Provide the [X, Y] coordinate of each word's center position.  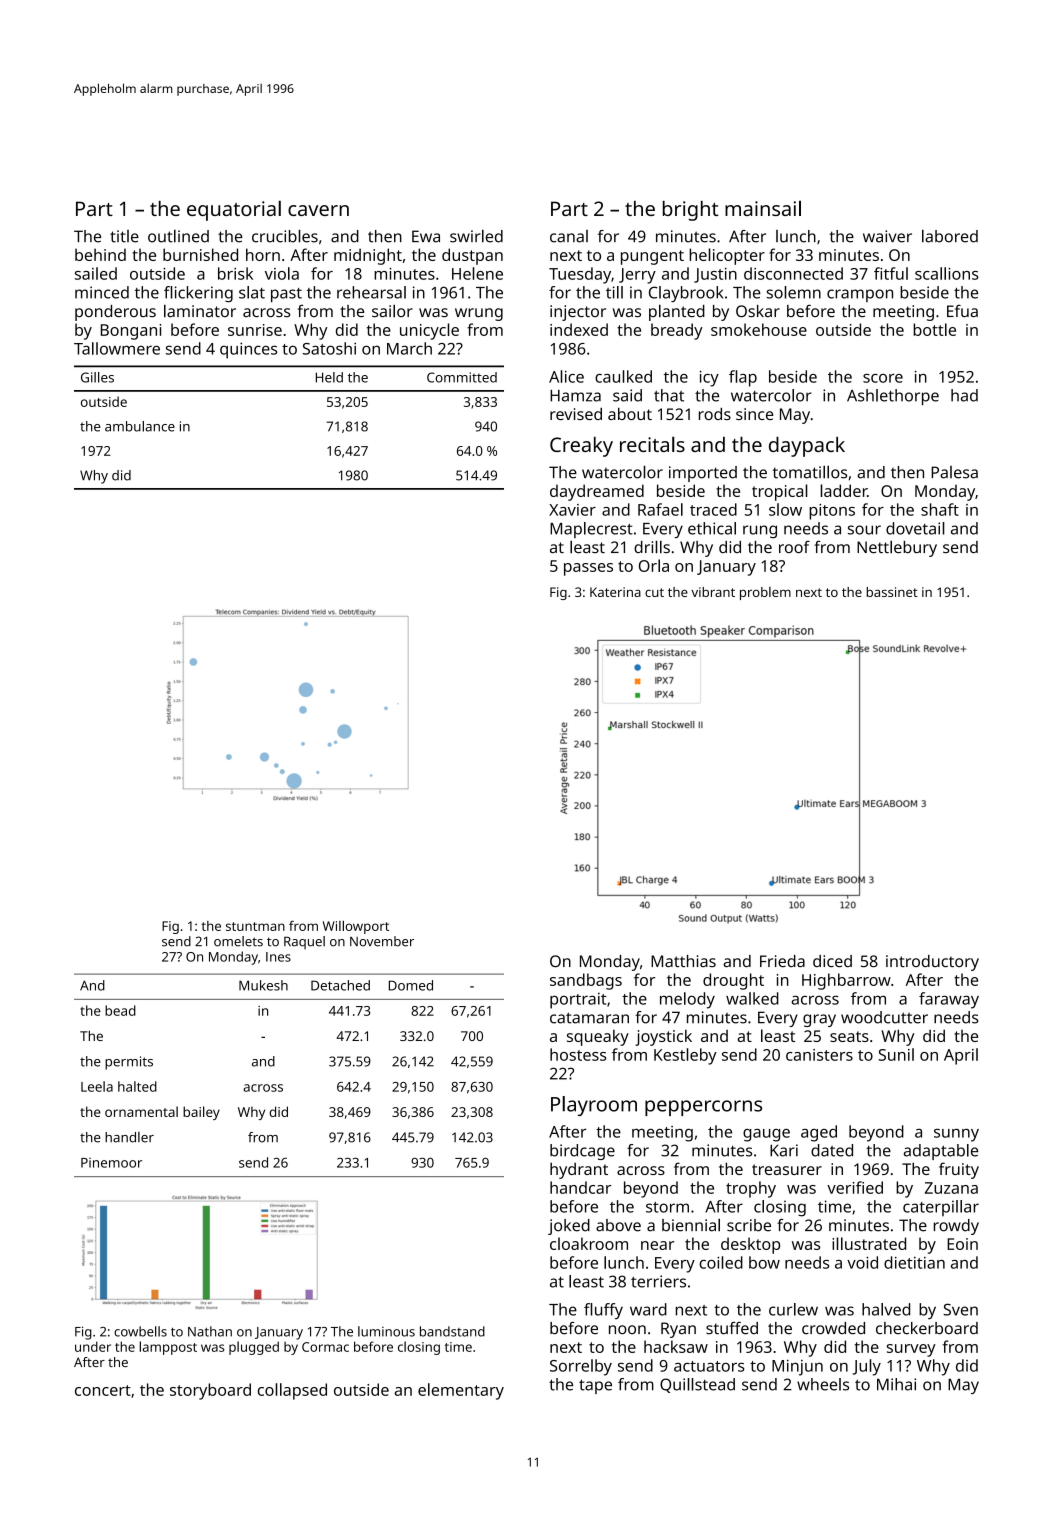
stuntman [255, 926]
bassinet [892, 592]
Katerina [615, 592]
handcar [580, 1187]
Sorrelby [581, 1367]
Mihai [896, 1384]
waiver [887, 236]
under [93, 1346]
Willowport [356, 927]
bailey [201, 1113]
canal [569, 236]
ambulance [140, 426]
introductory [932, 963]
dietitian [914, 1262]
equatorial [234, 210]
